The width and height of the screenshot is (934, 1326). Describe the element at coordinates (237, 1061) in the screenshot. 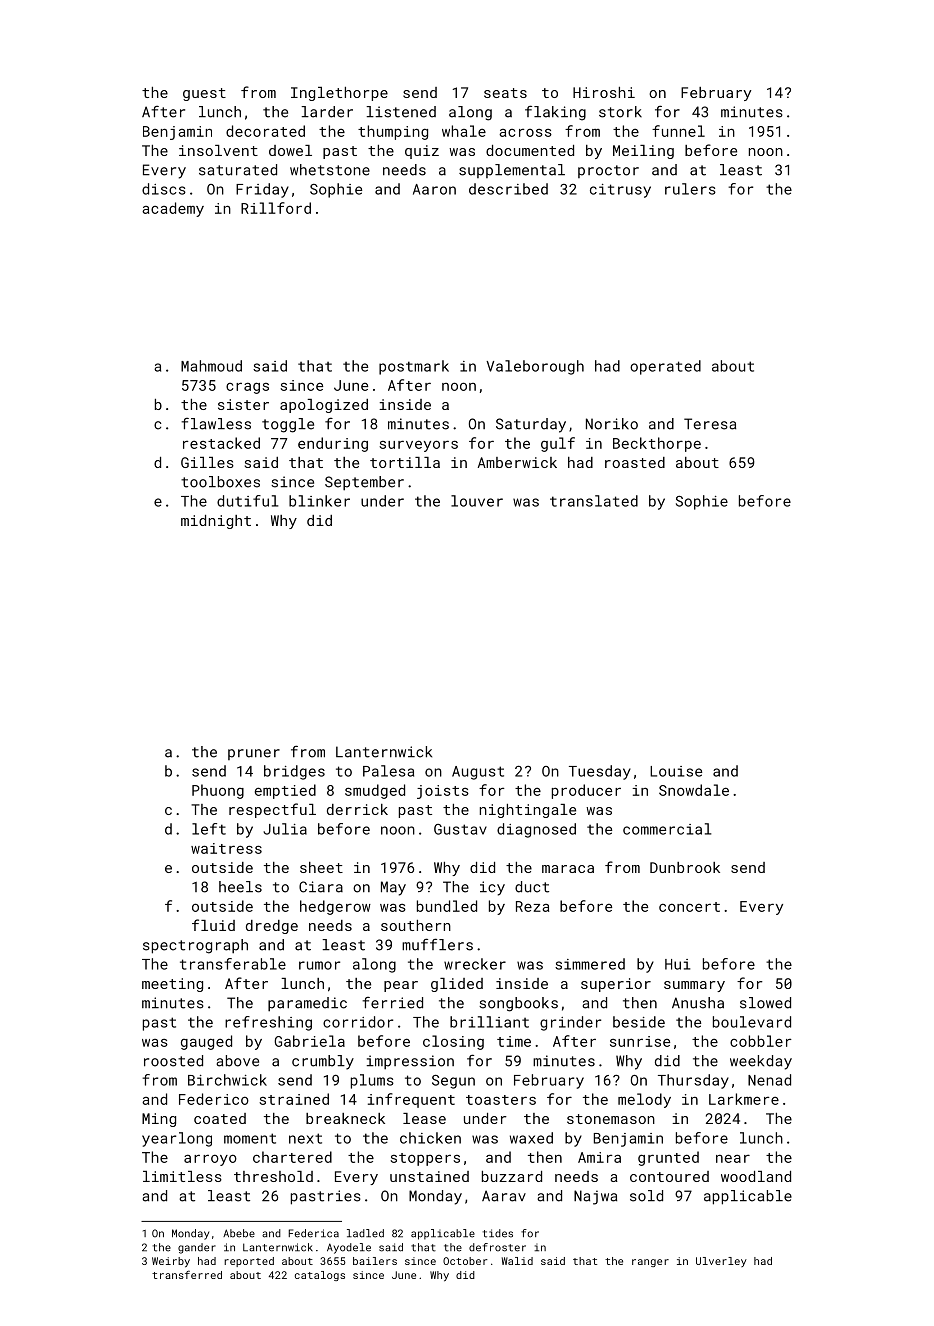

I see `above` at that location.
